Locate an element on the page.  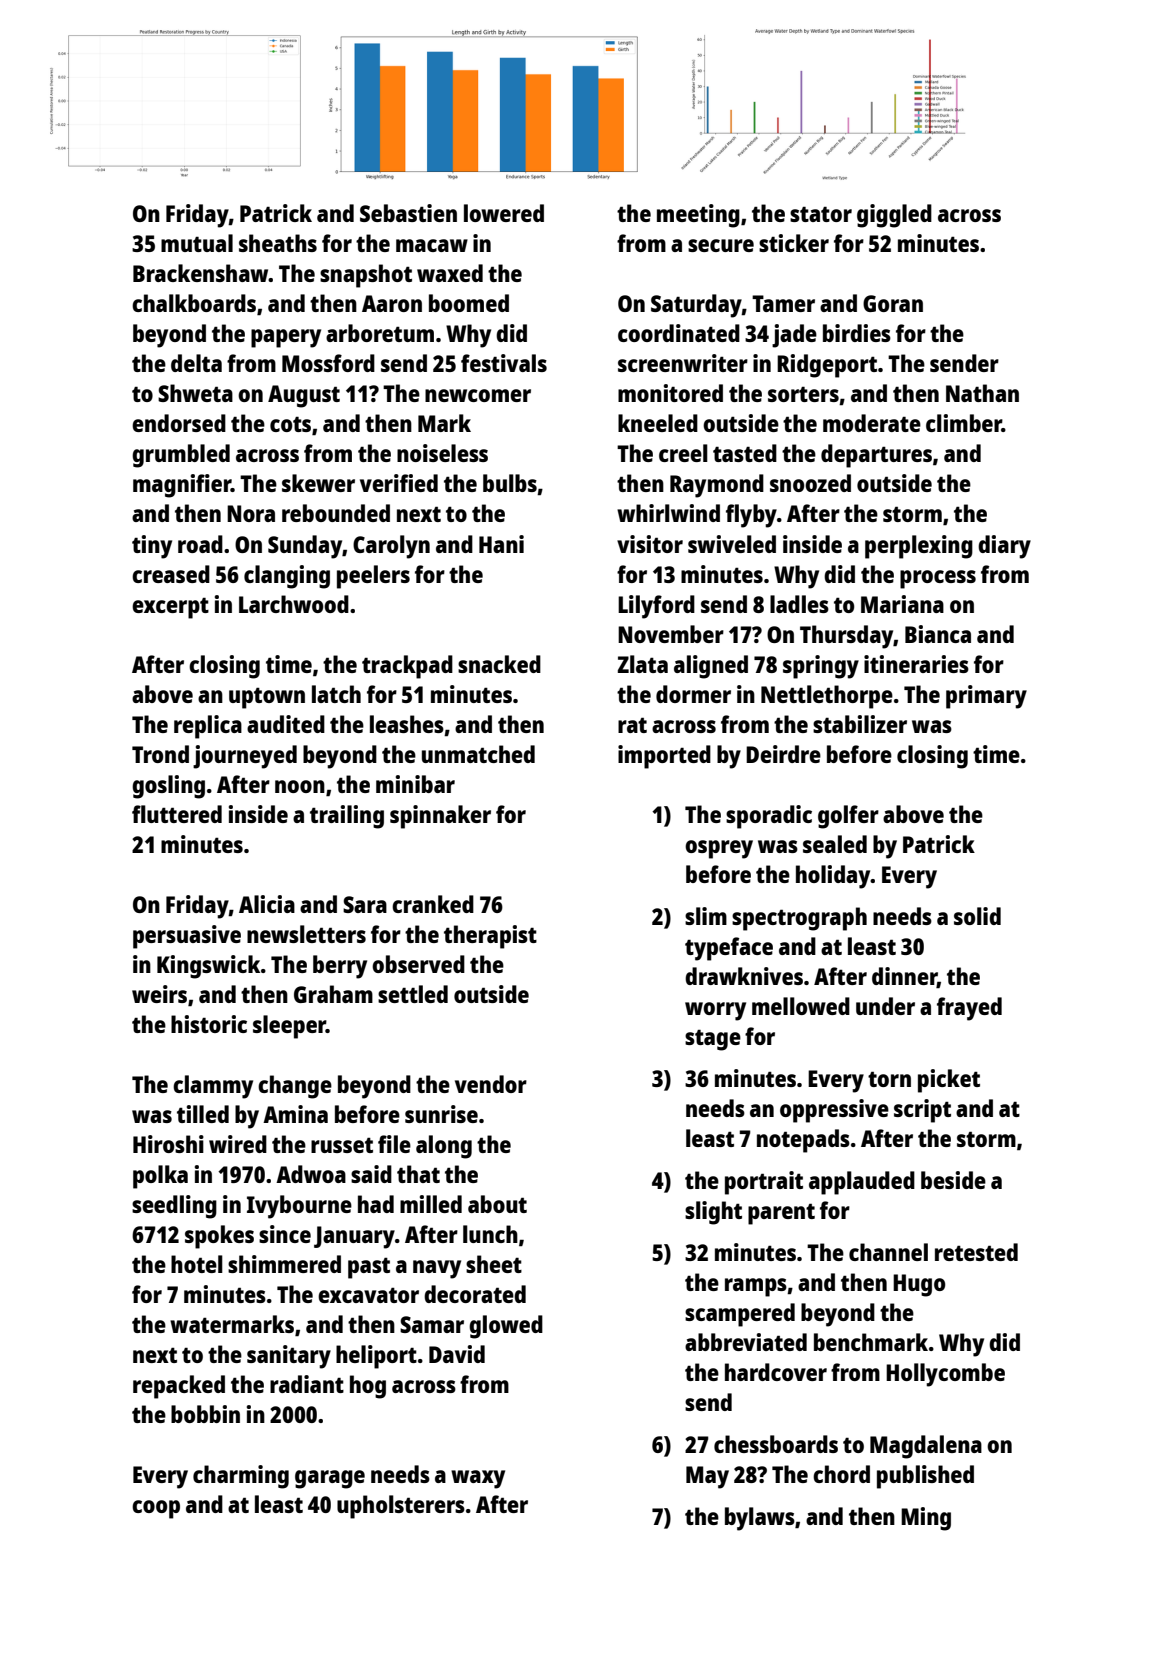
slim is located at coordinates (706, 916).
